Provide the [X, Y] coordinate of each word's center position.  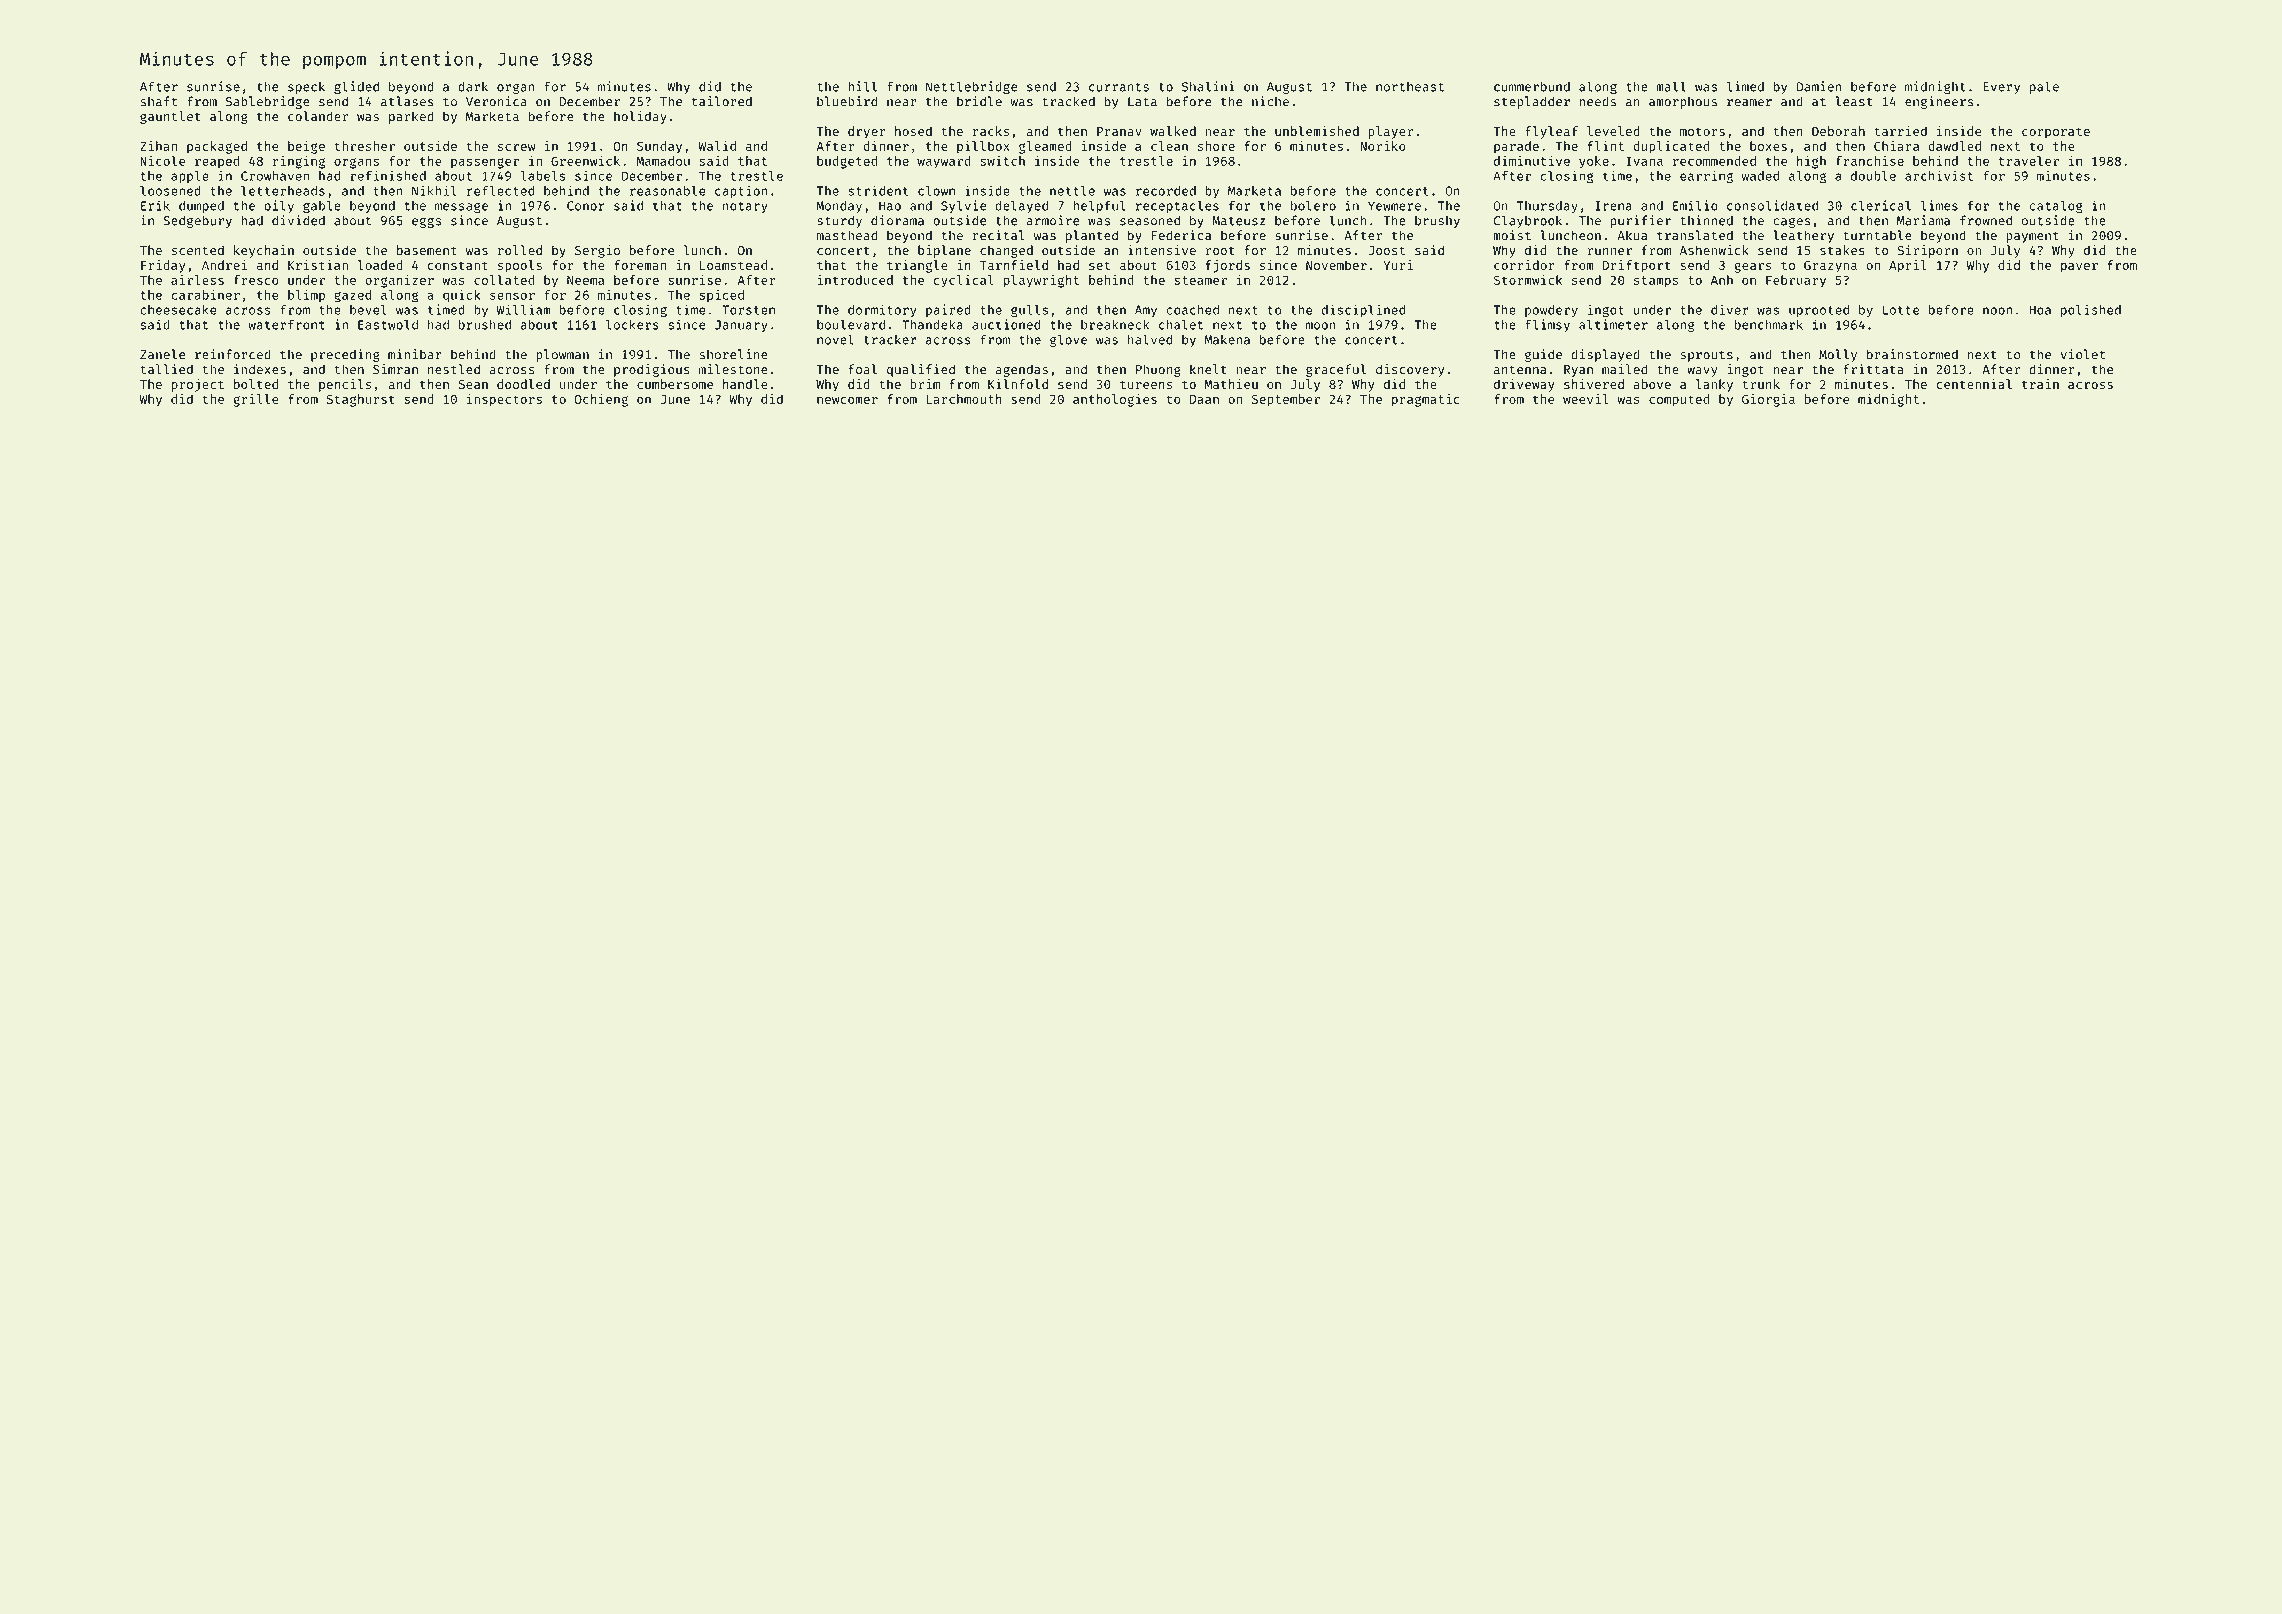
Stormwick [1528, 280]
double [1873, 176]
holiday [640, 117]
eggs [426, 223]
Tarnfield [1014, 265]
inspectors [504, 400]
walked [1173, 131]
